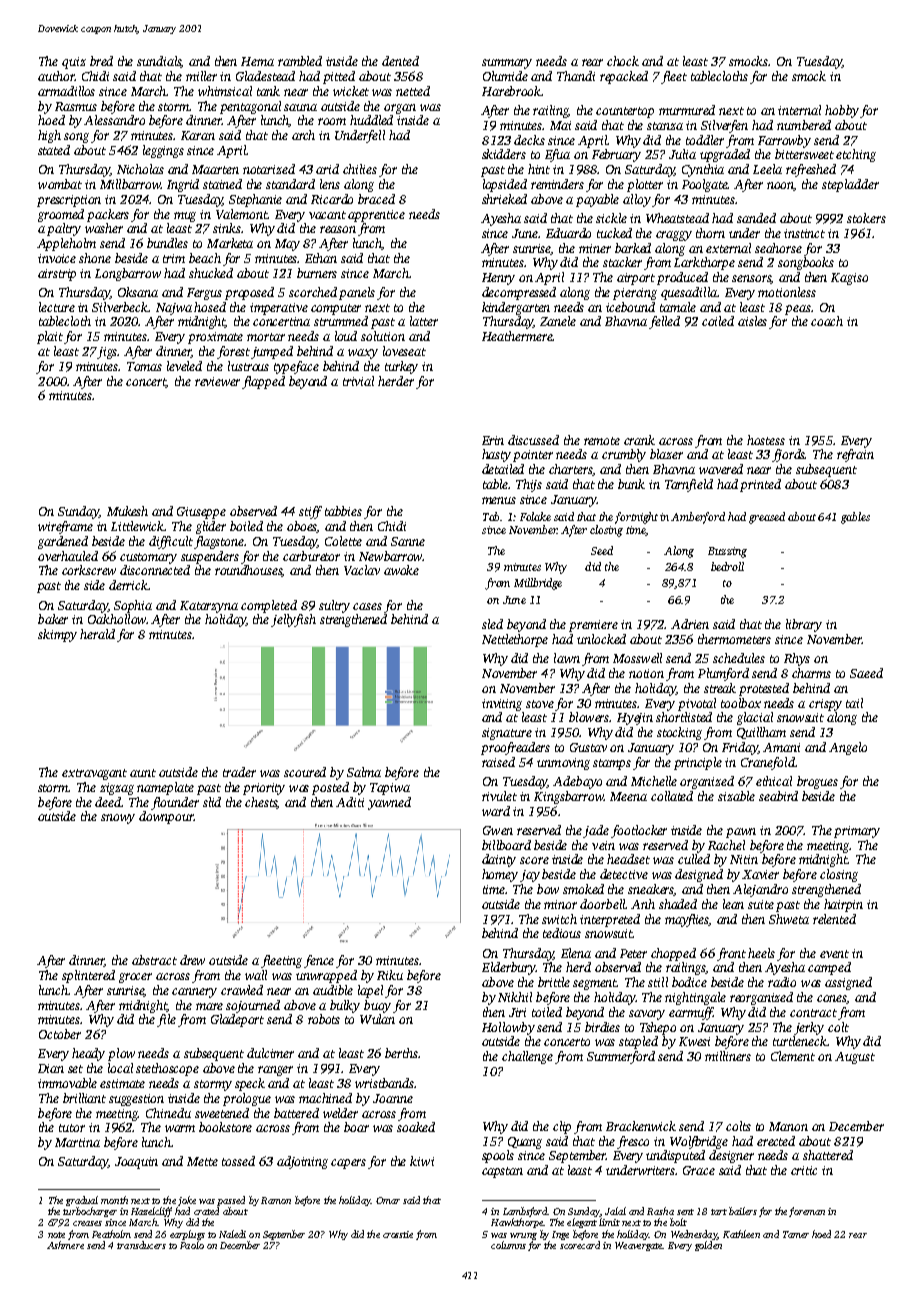  Describe the element at coordinates (766, 440) in the screenshot. I see `hostess` at that location.
